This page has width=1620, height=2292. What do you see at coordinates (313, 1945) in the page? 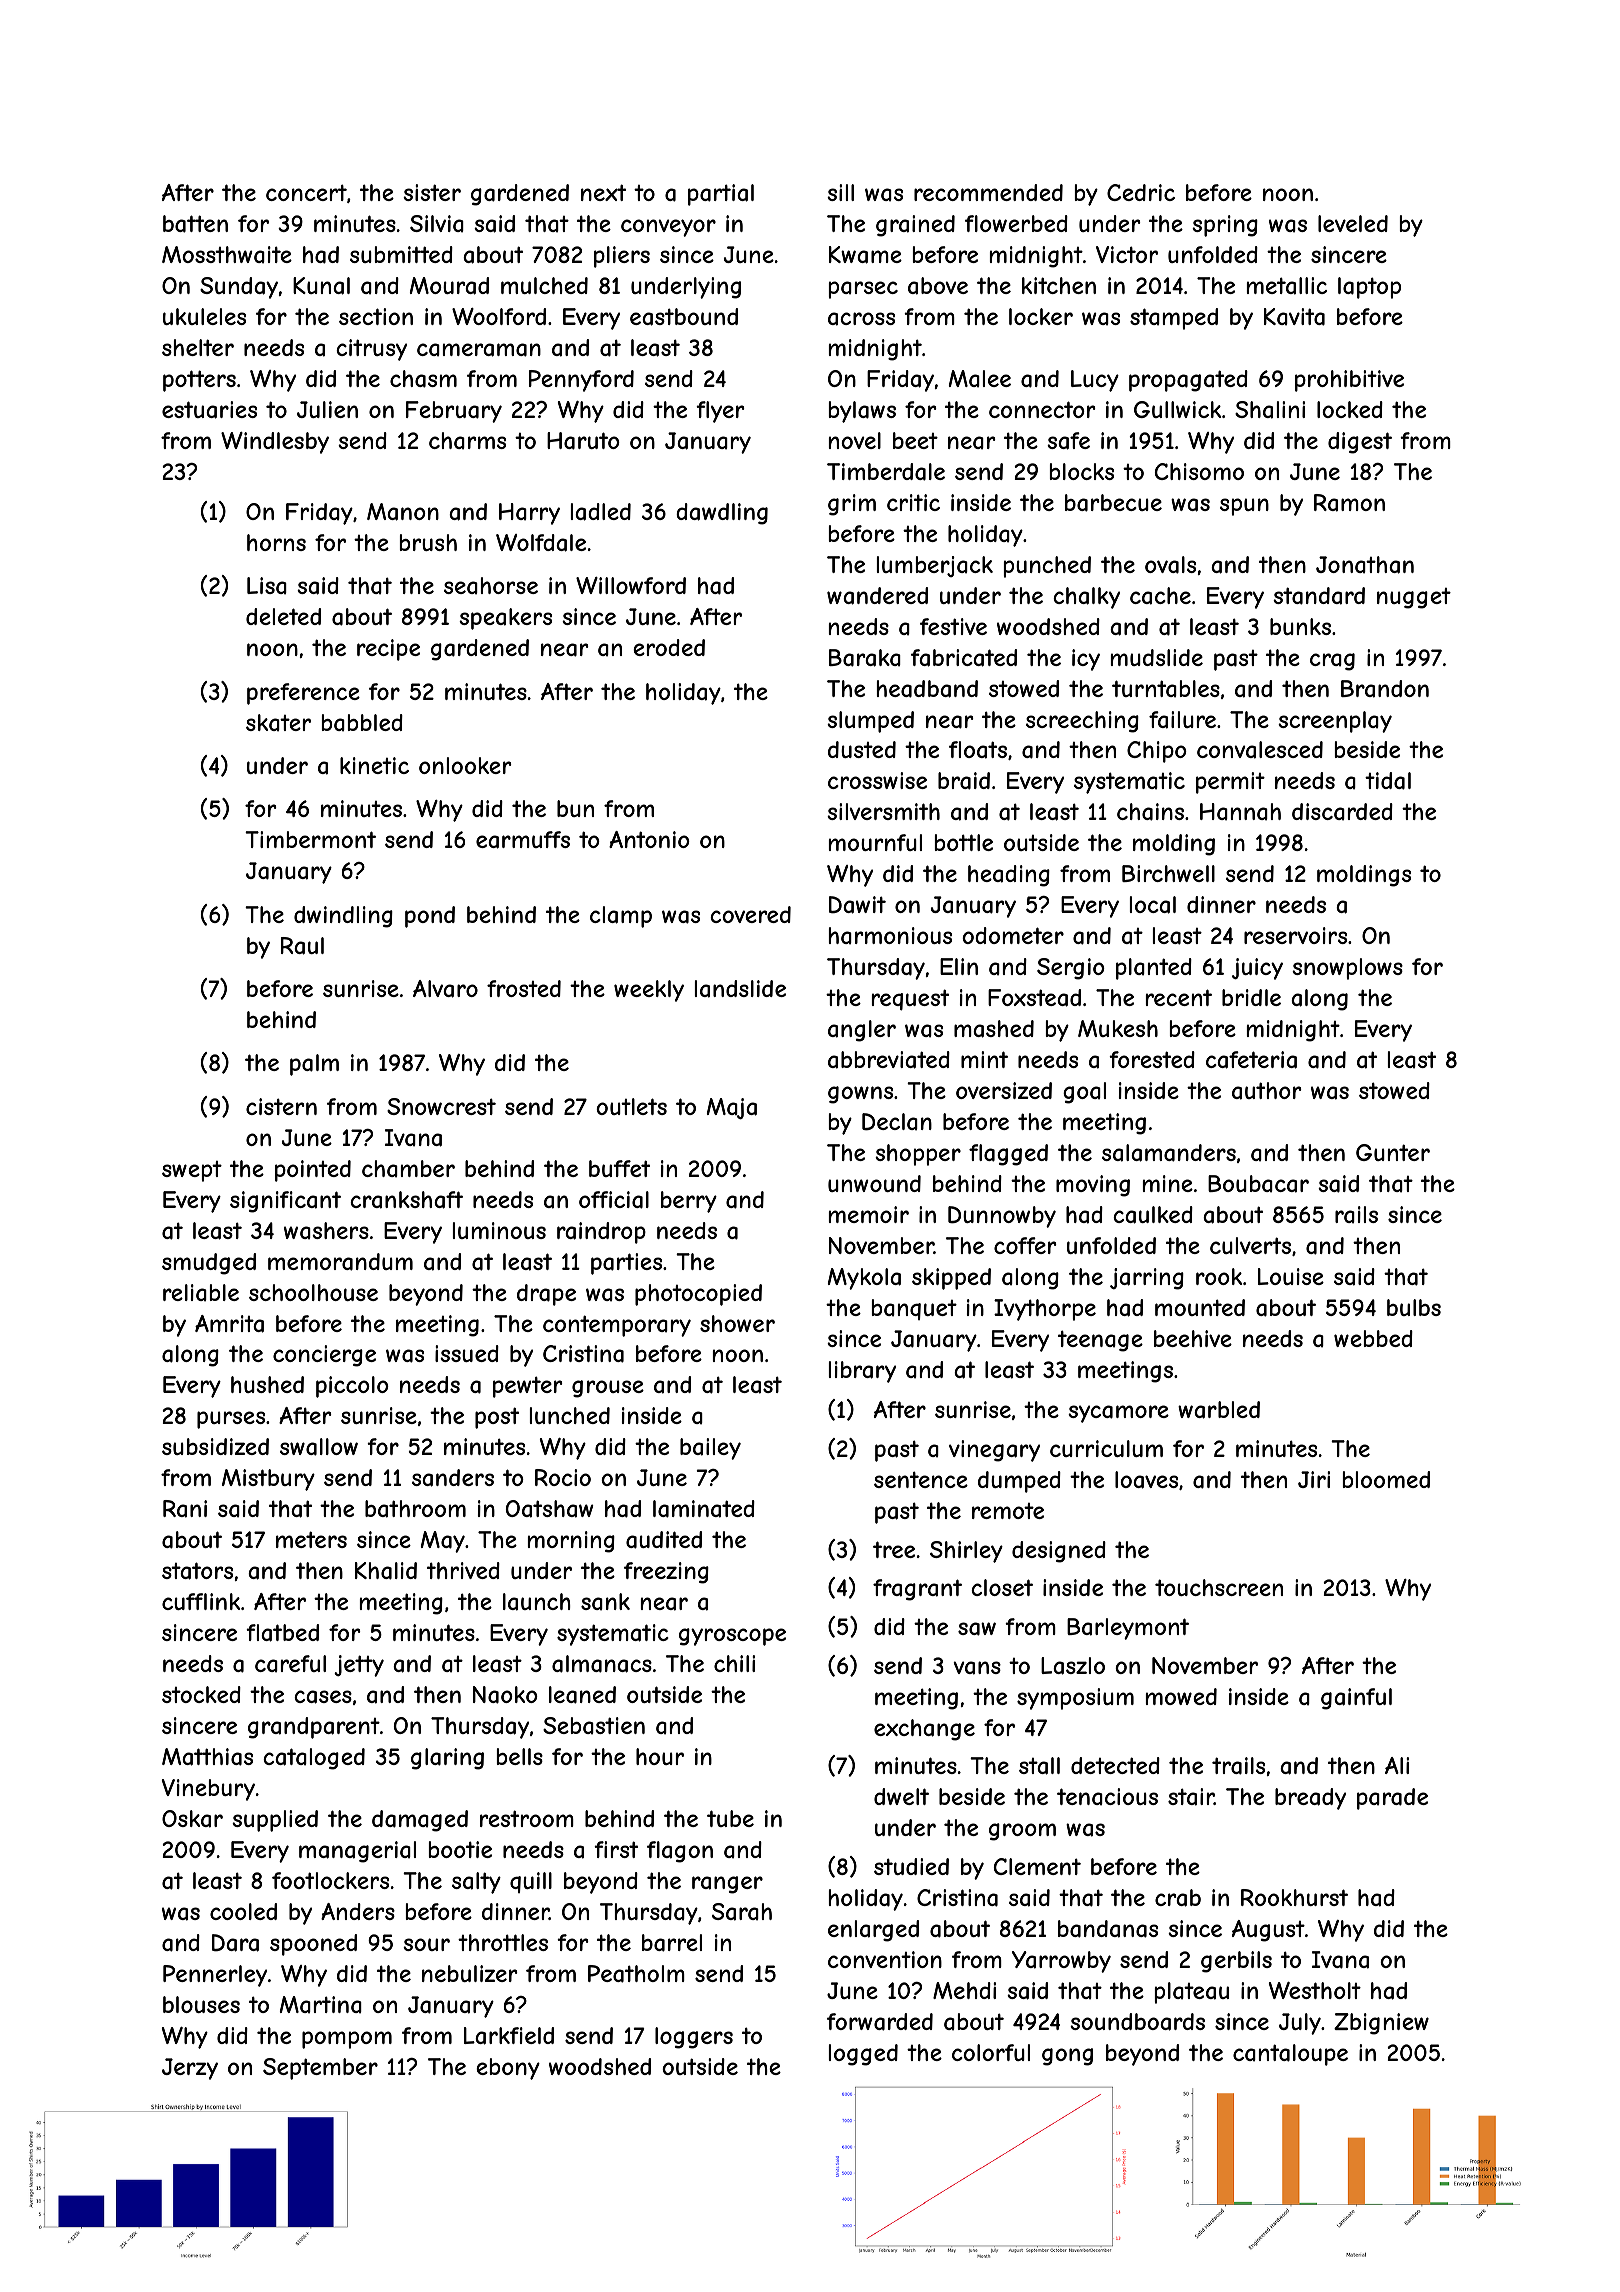
I see `spooned` at bounding box center [313, 1945].
